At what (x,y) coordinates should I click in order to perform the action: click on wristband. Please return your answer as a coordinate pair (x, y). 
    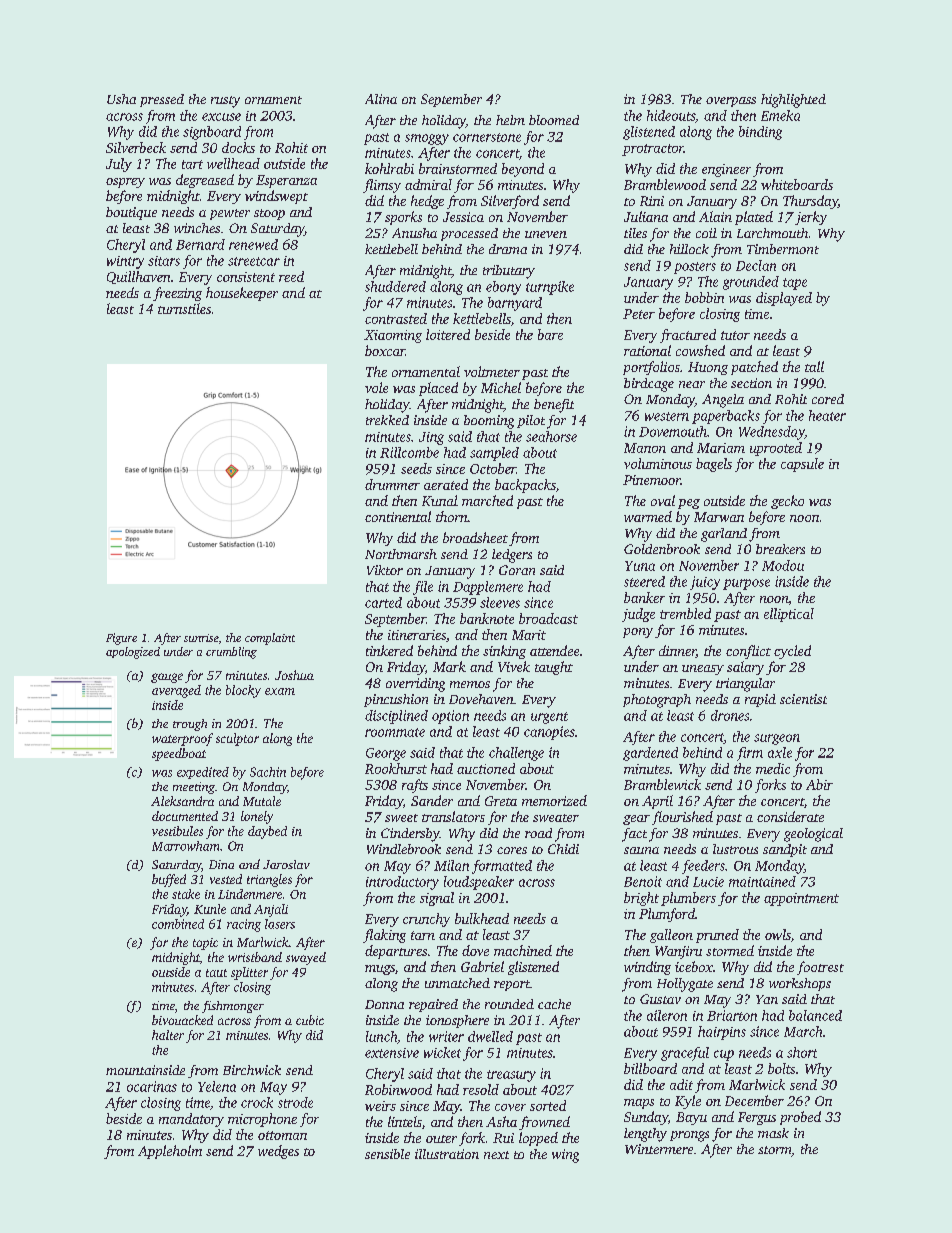
    Looking at the image, I should click on (255, 957).
